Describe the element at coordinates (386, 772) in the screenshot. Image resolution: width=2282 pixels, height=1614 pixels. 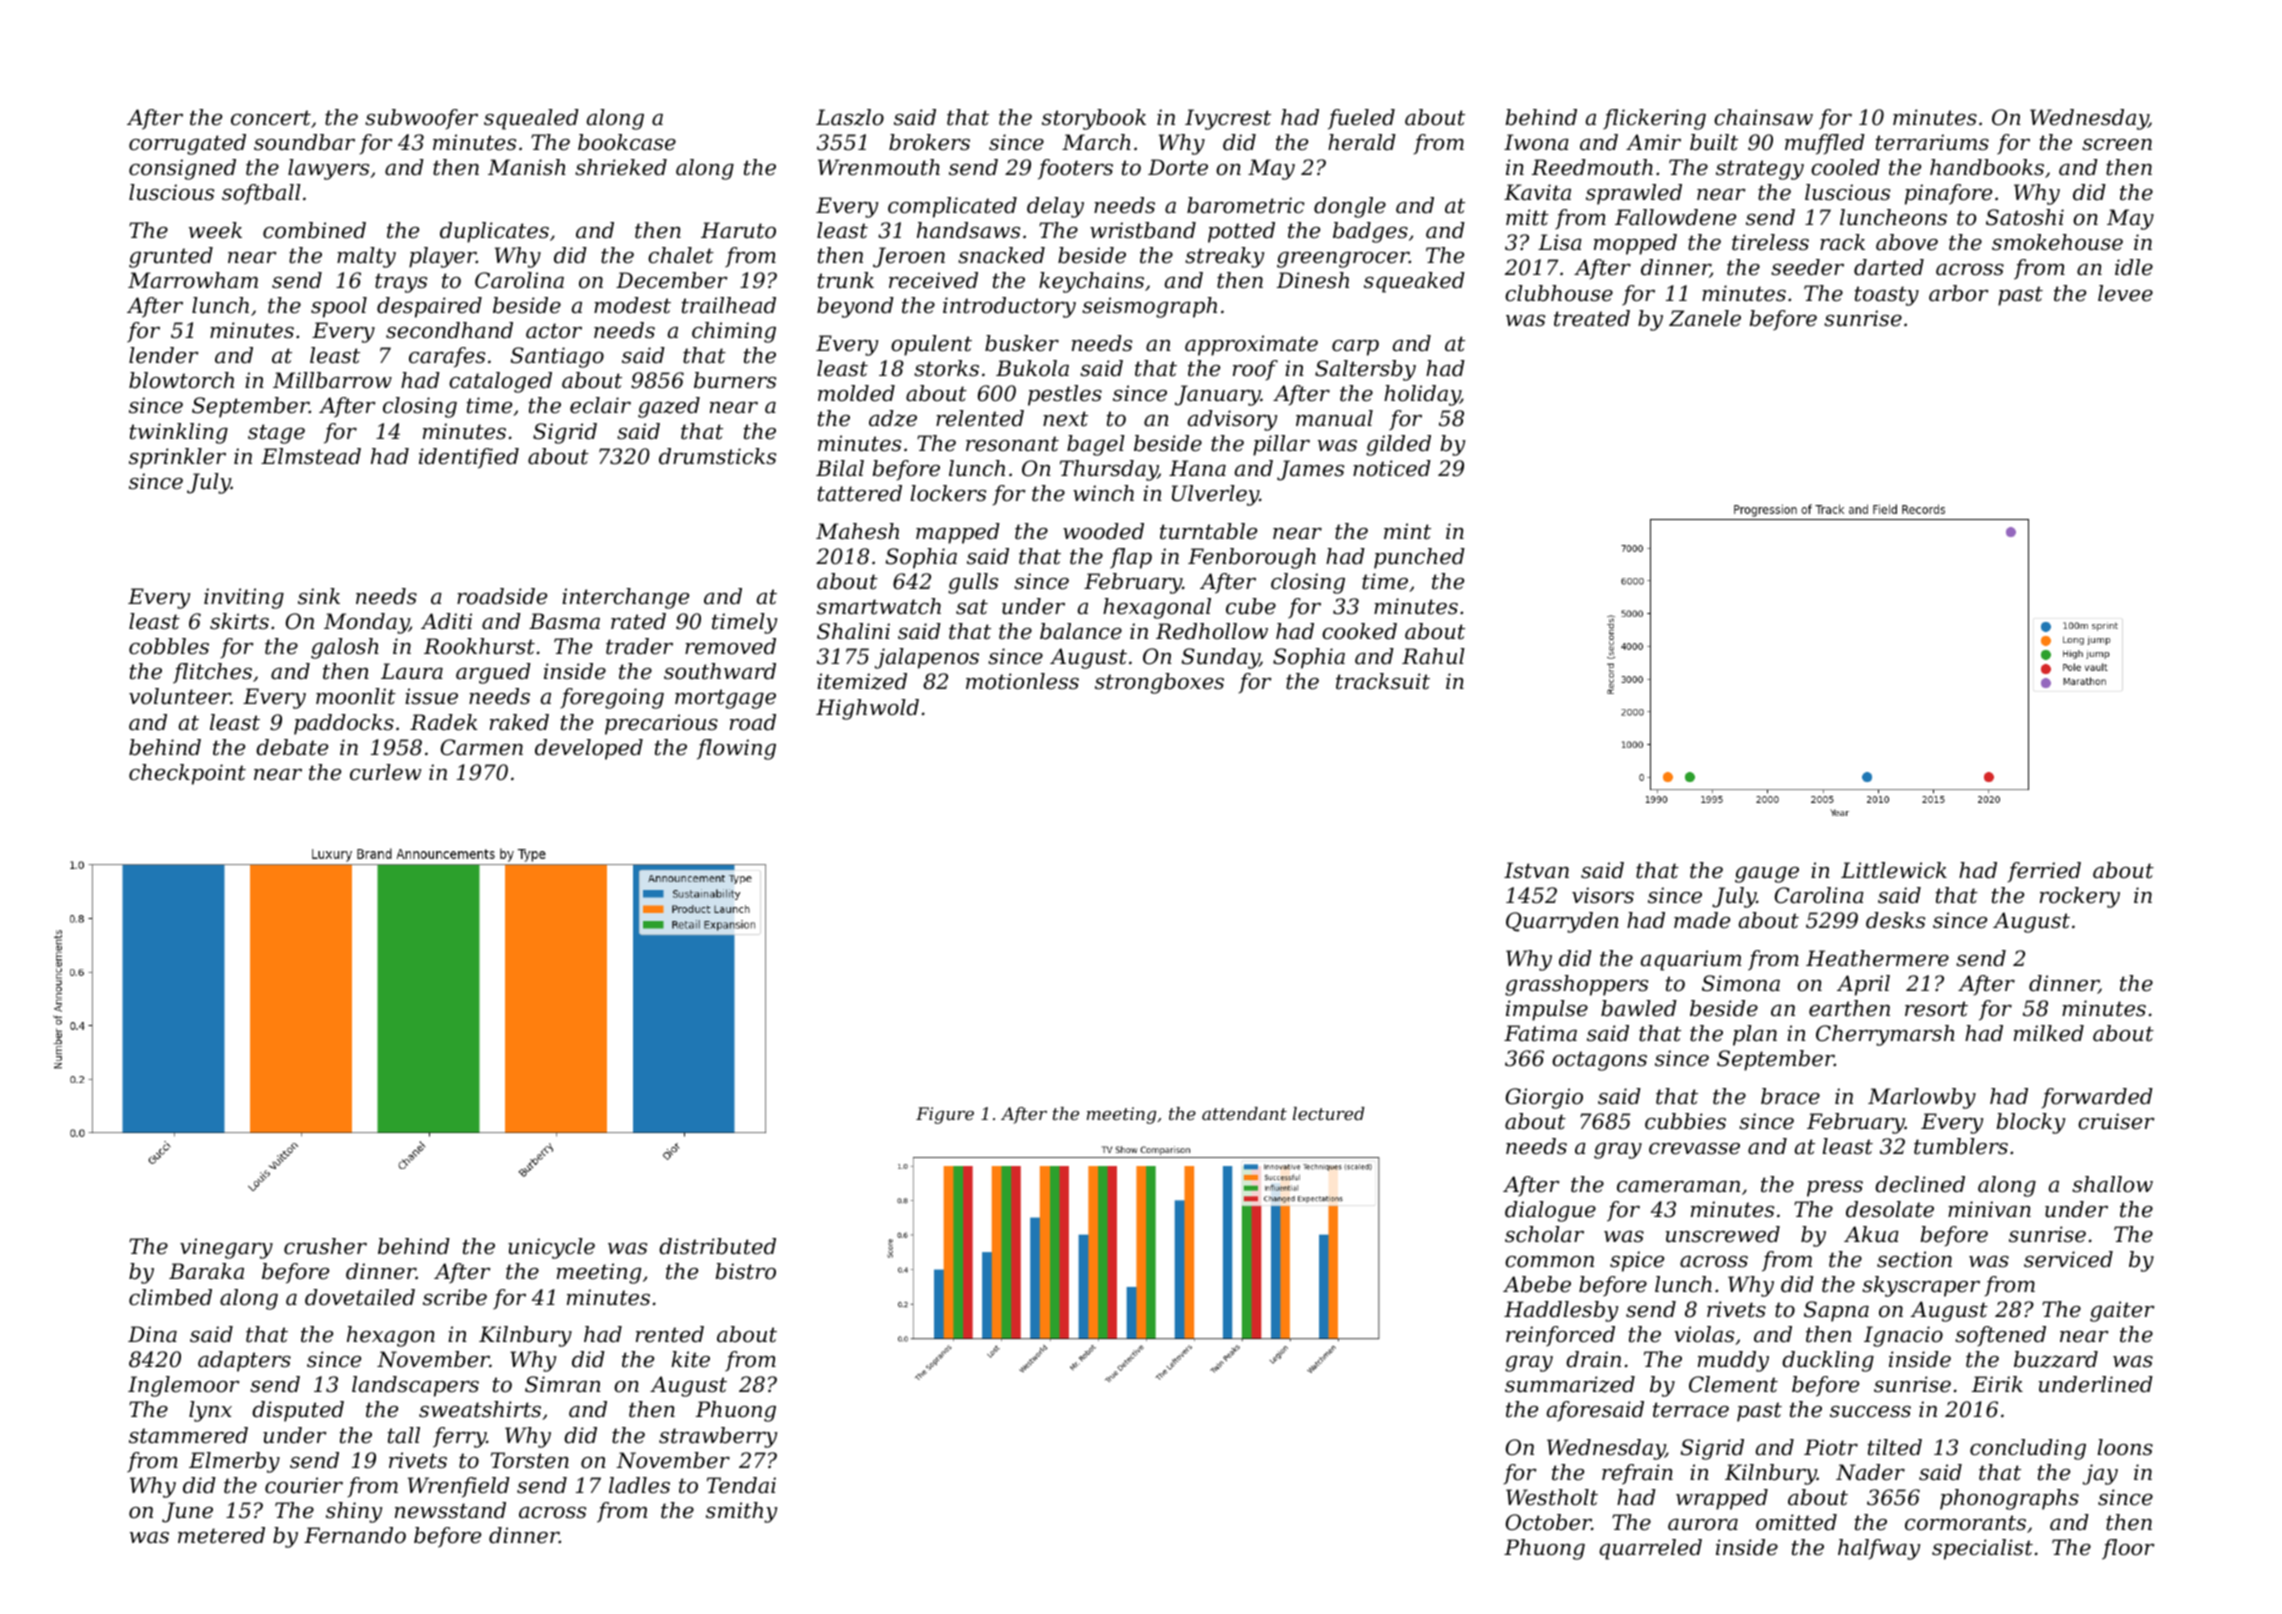
I see `curlew` at that location.
